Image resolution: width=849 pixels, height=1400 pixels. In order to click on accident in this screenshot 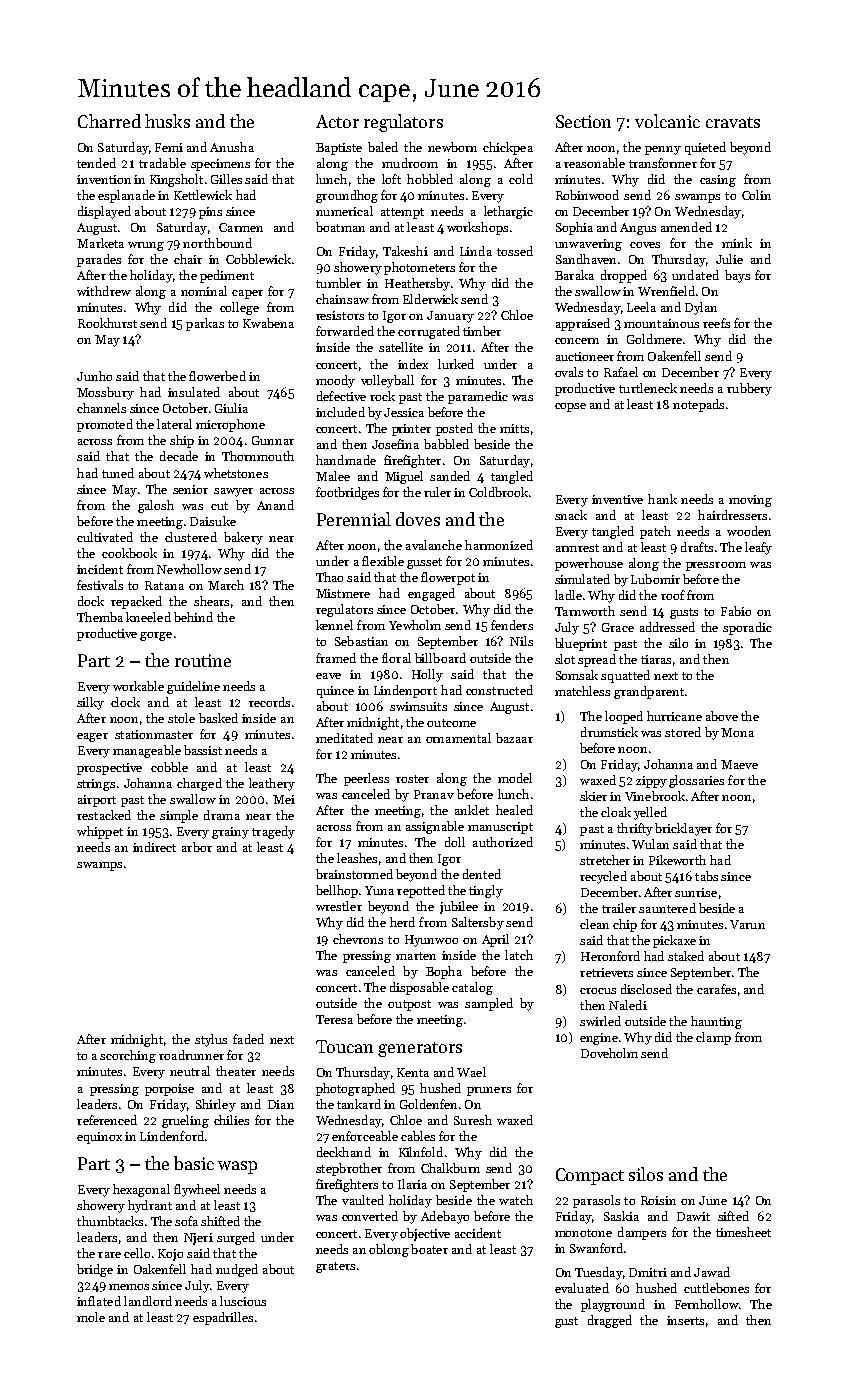, I will do `click(478, 1233)`.
